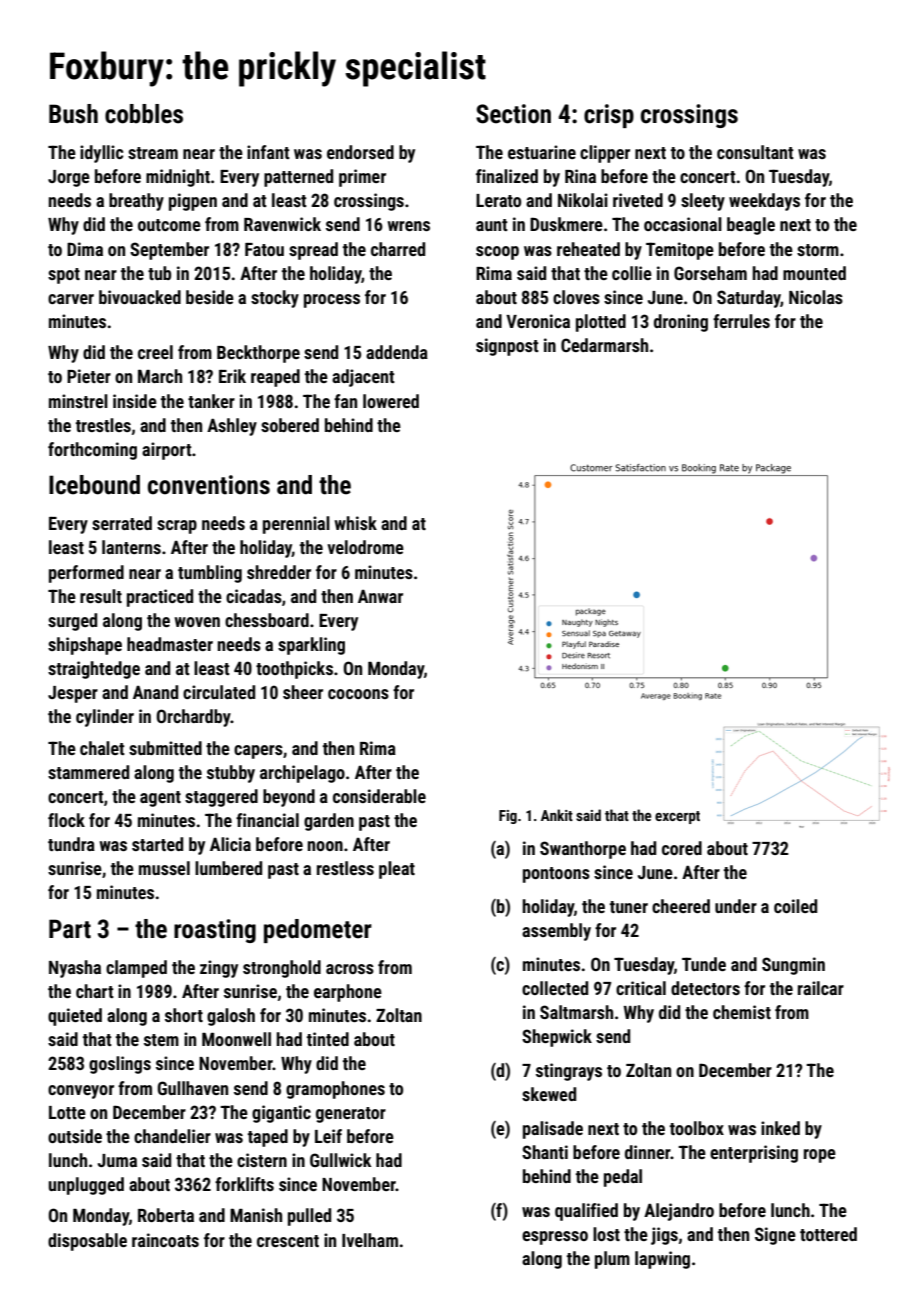 Image resolution: width=908 pixels, height=1316 pixels. I want to click on endorsed, so click(360, 152).
